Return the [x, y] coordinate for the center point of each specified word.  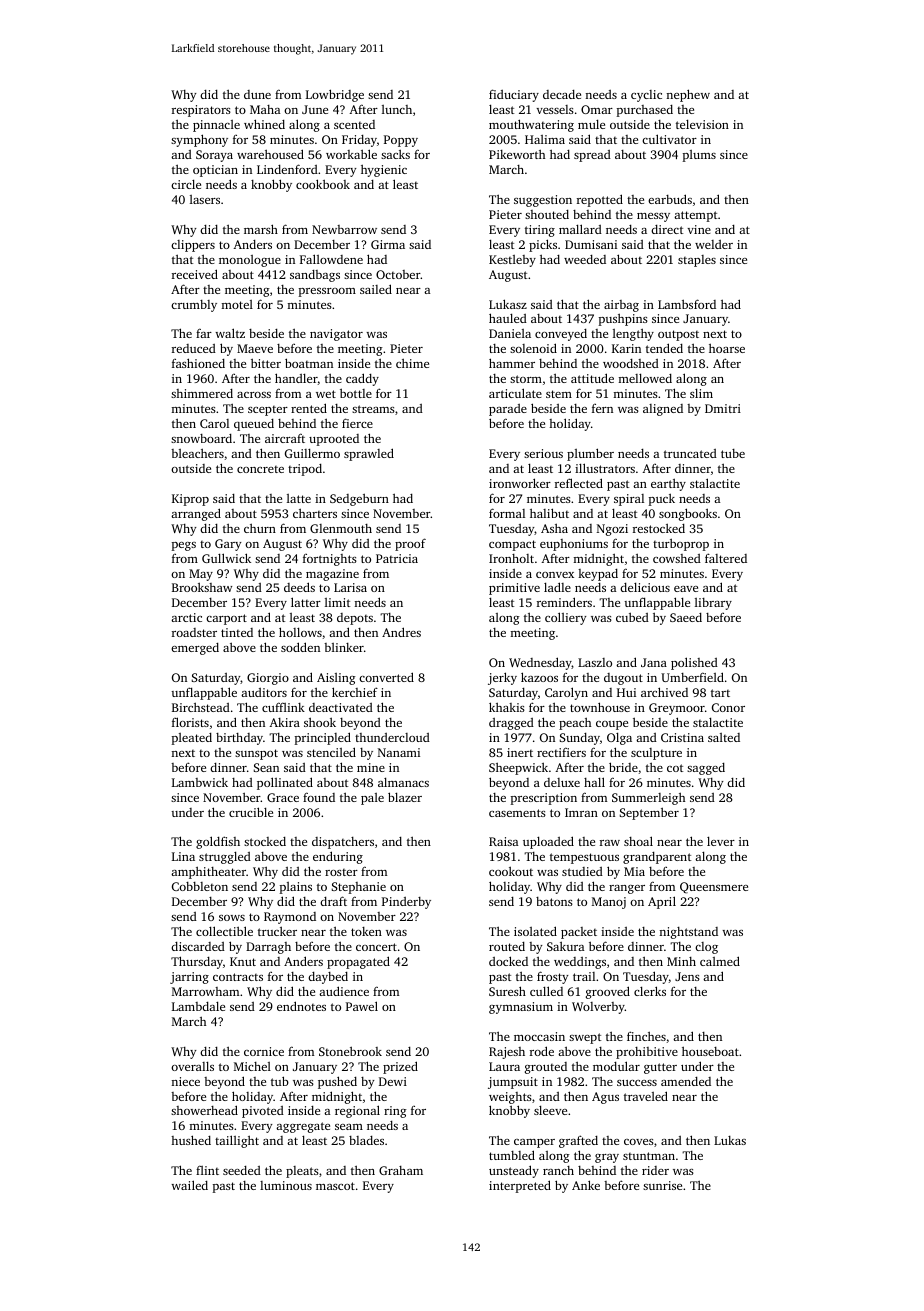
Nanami [399, 752]
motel [237, 304]
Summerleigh [648, 798]
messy [653, 217]
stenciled [331, 752]
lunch [397, 109]
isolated [535, 931]
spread [592, 156]
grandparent [657, 858]
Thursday [197, 962]
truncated [690, 453]
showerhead [204, 1110]
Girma [388, 244]
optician [215, 171]
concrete [260, 469]
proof [410, 544]
